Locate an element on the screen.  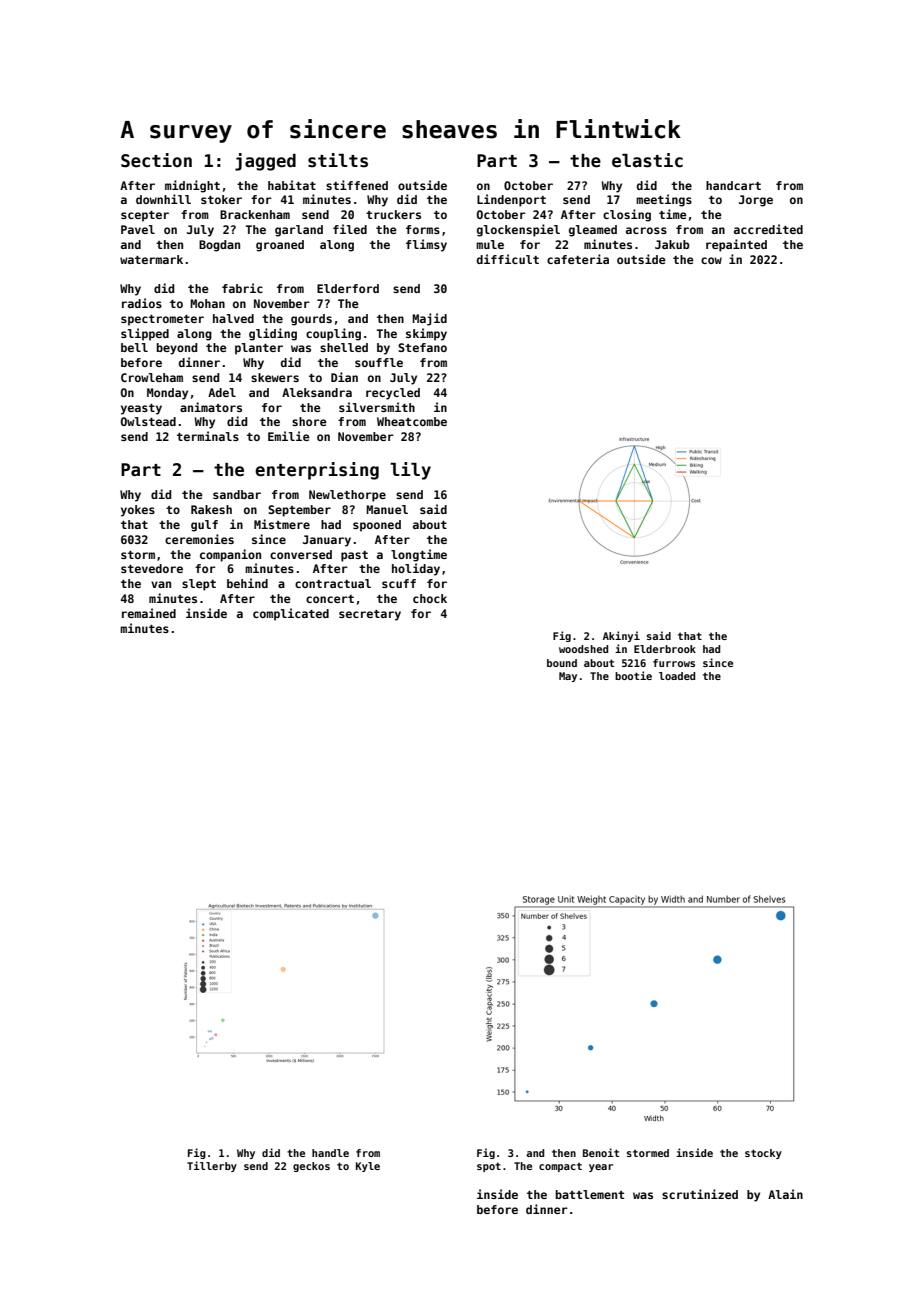
handcart is located at coordinates (733, 185).
